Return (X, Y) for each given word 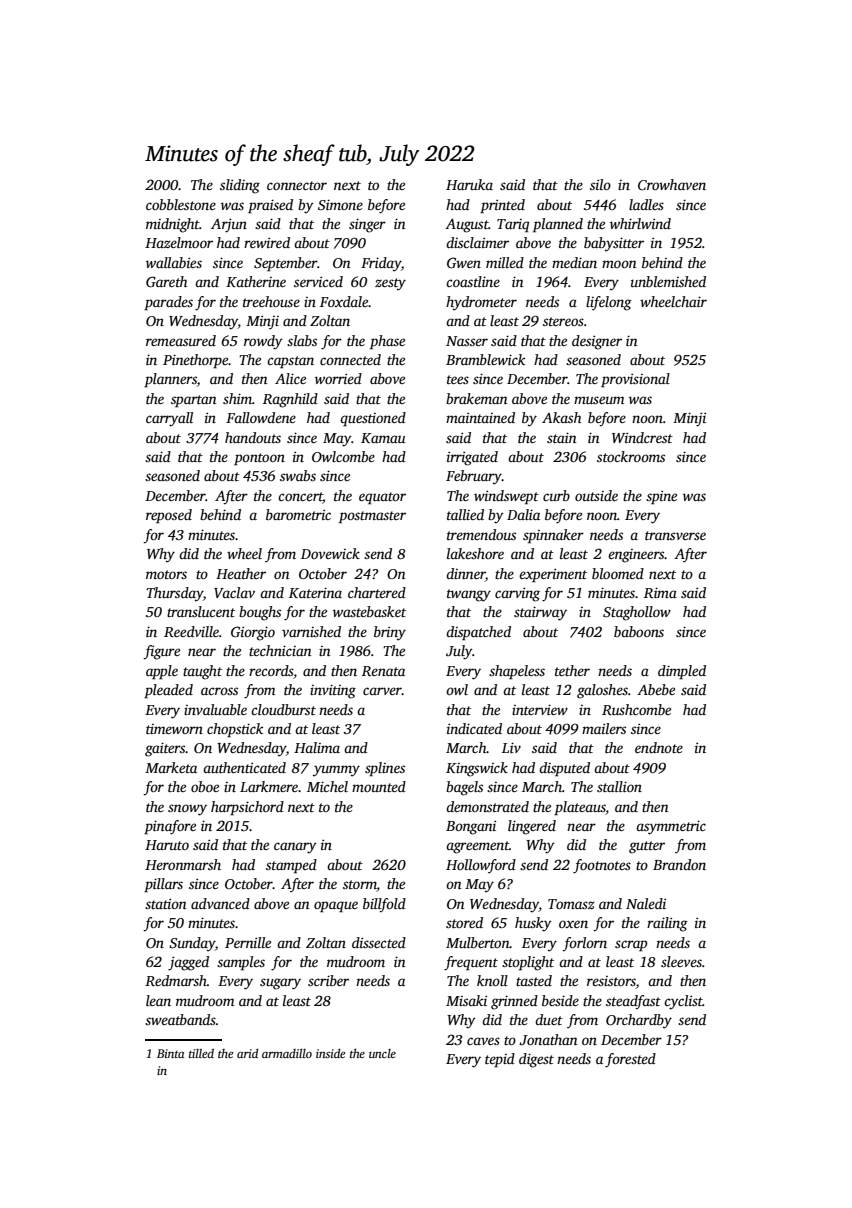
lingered (532, 827)
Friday (381, 264)
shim (237, 398)
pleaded (168, 691)
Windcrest (642, 437)
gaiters (165, 749)
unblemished (668, 281)
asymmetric (671, 827)
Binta (171, 1053)
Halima (317, 747)
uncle (382, 1053)
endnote (659, 747)
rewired (267, 242)
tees (458, 379)
